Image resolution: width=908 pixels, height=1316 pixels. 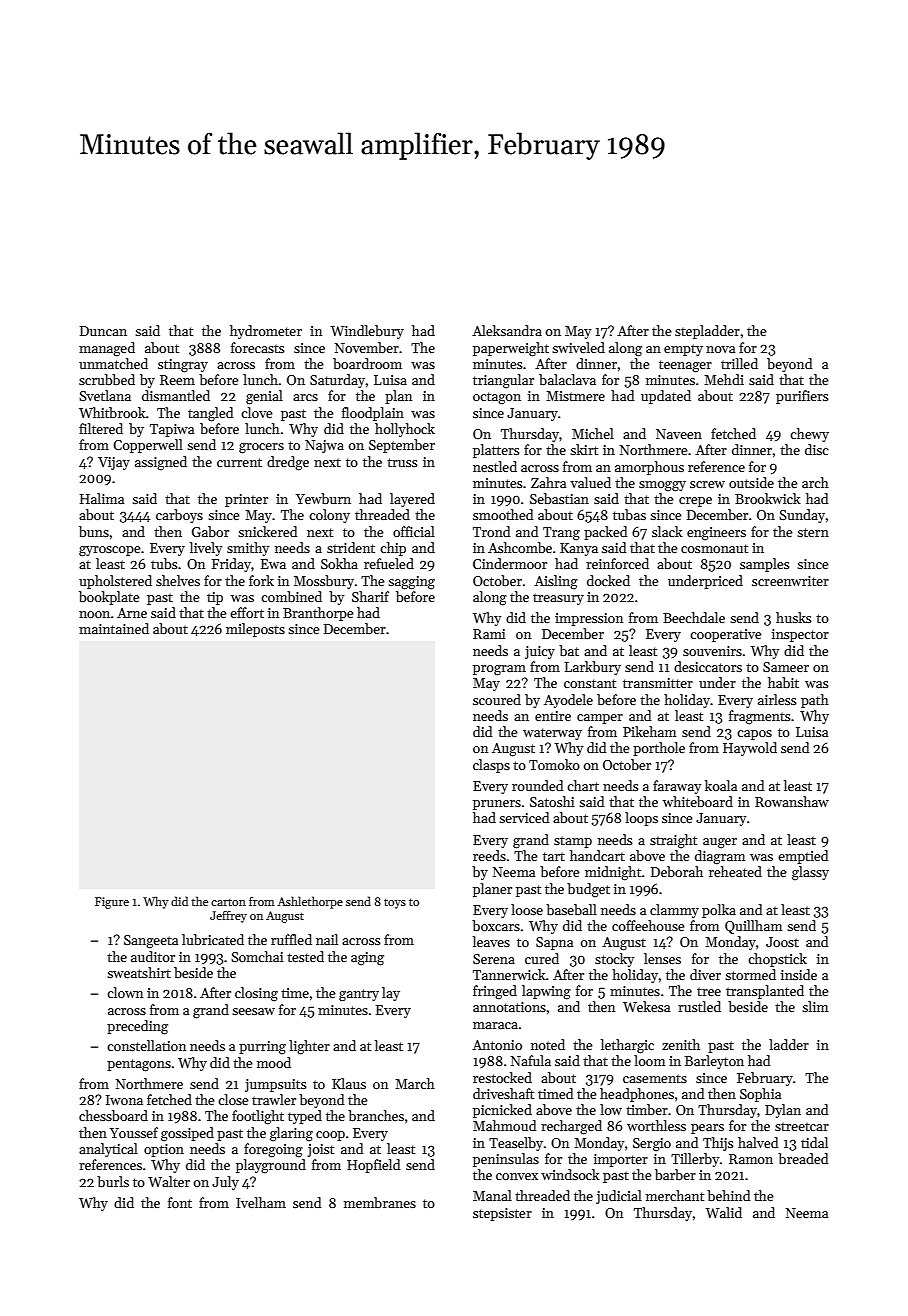 I want to click on dismantled, so click(x=176, y=395).
